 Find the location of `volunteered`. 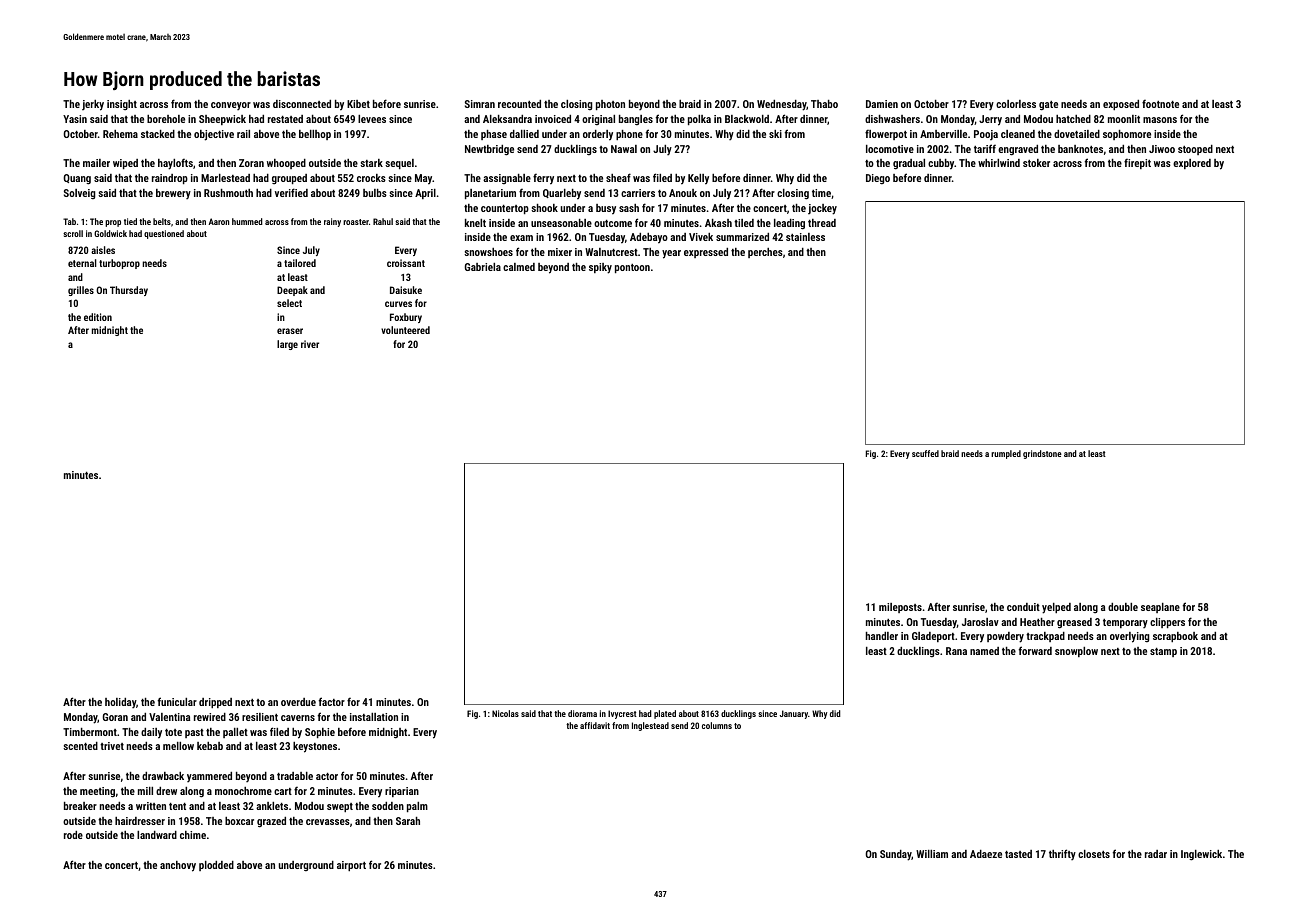

volunteered is located at coordinates (405, 330).
